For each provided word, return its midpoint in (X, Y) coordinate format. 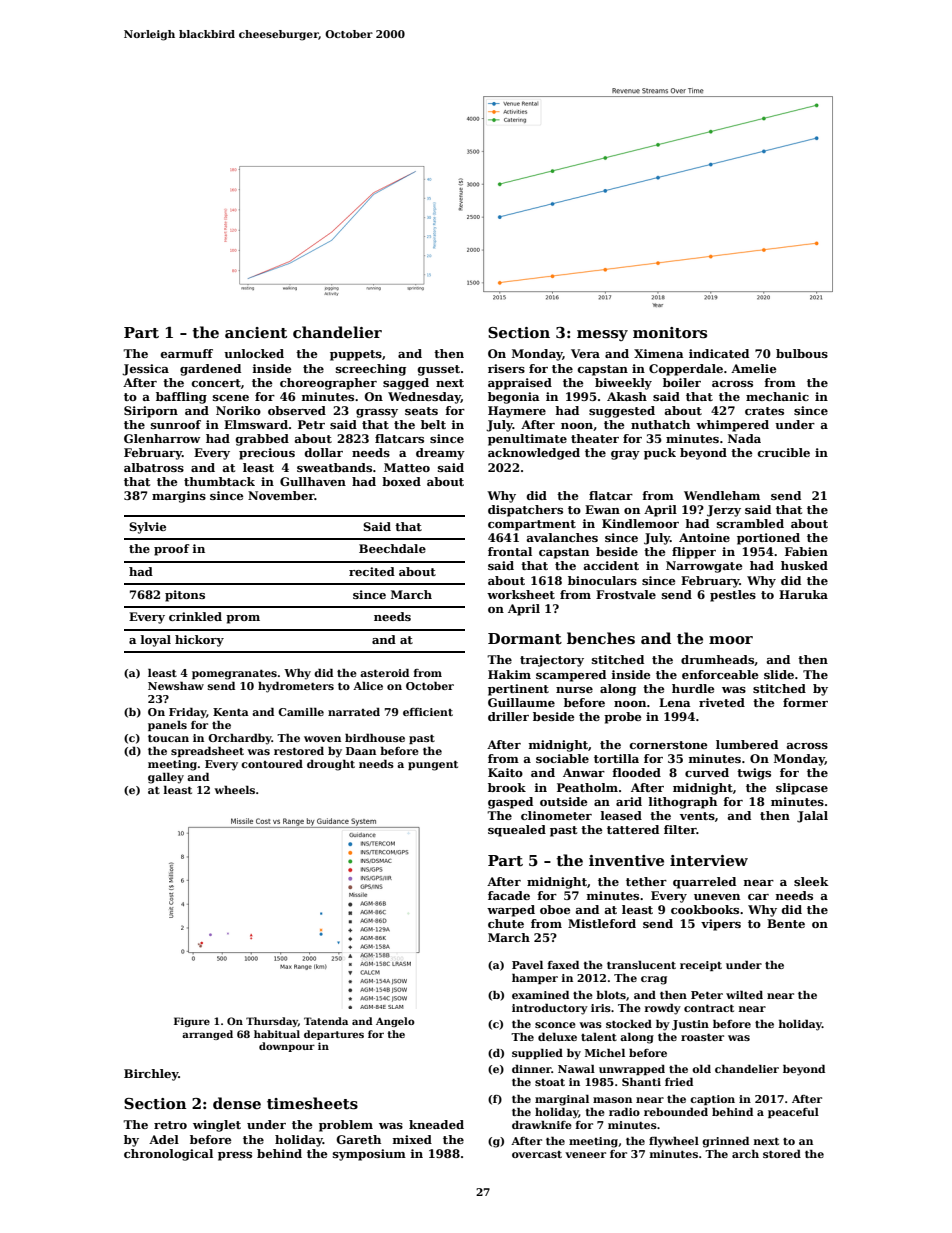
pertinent (518, 690)
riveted (722, 702)
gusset (439, 370)
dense (237, 1103)
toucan (168, 738)
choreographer (328, 384)
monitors (670, 333)
